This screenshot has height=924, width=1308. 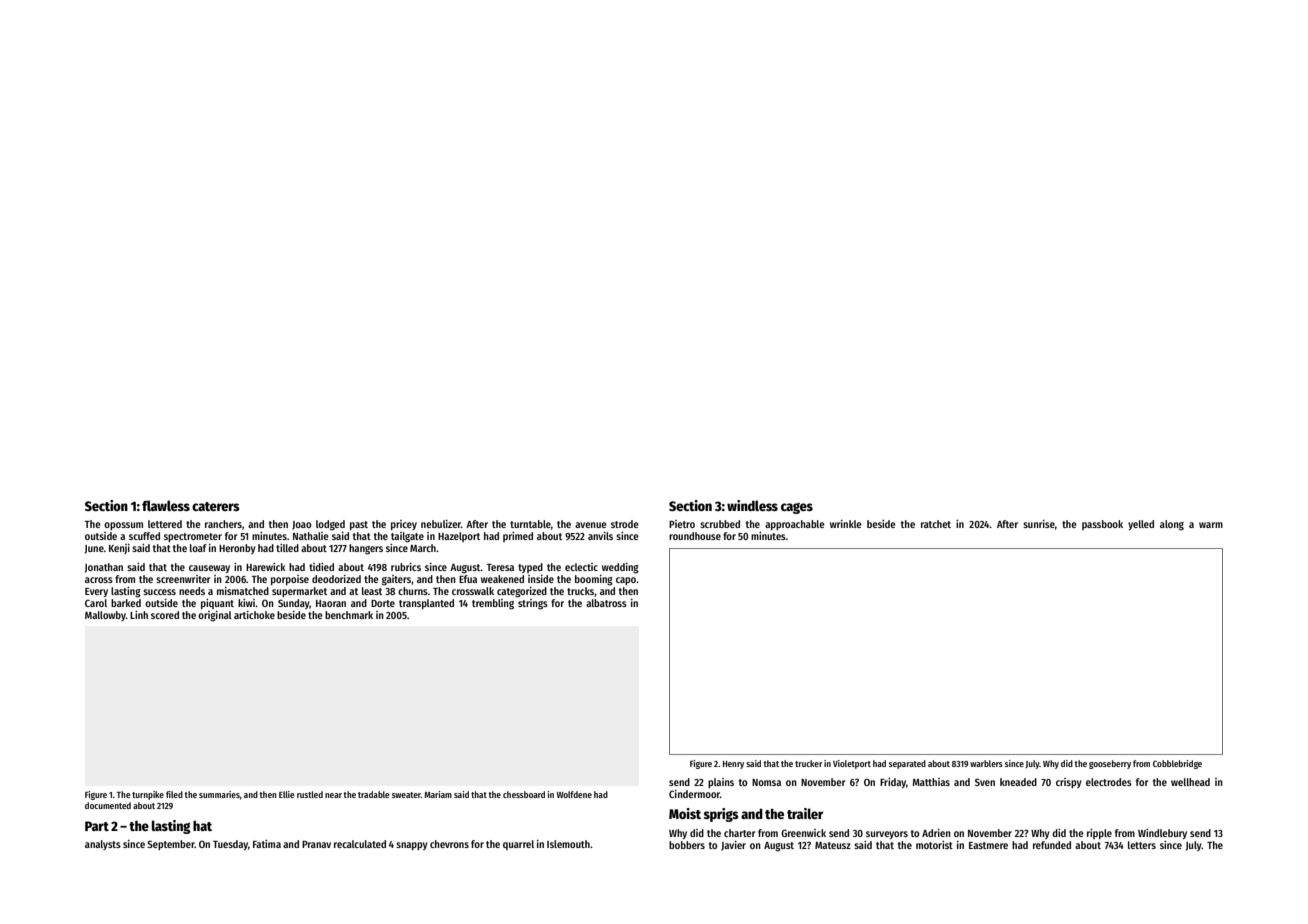 What do you see at coordinates (230, 845) in the screenshot?
I see `Tuesday` at bounding box center [230, 845].
